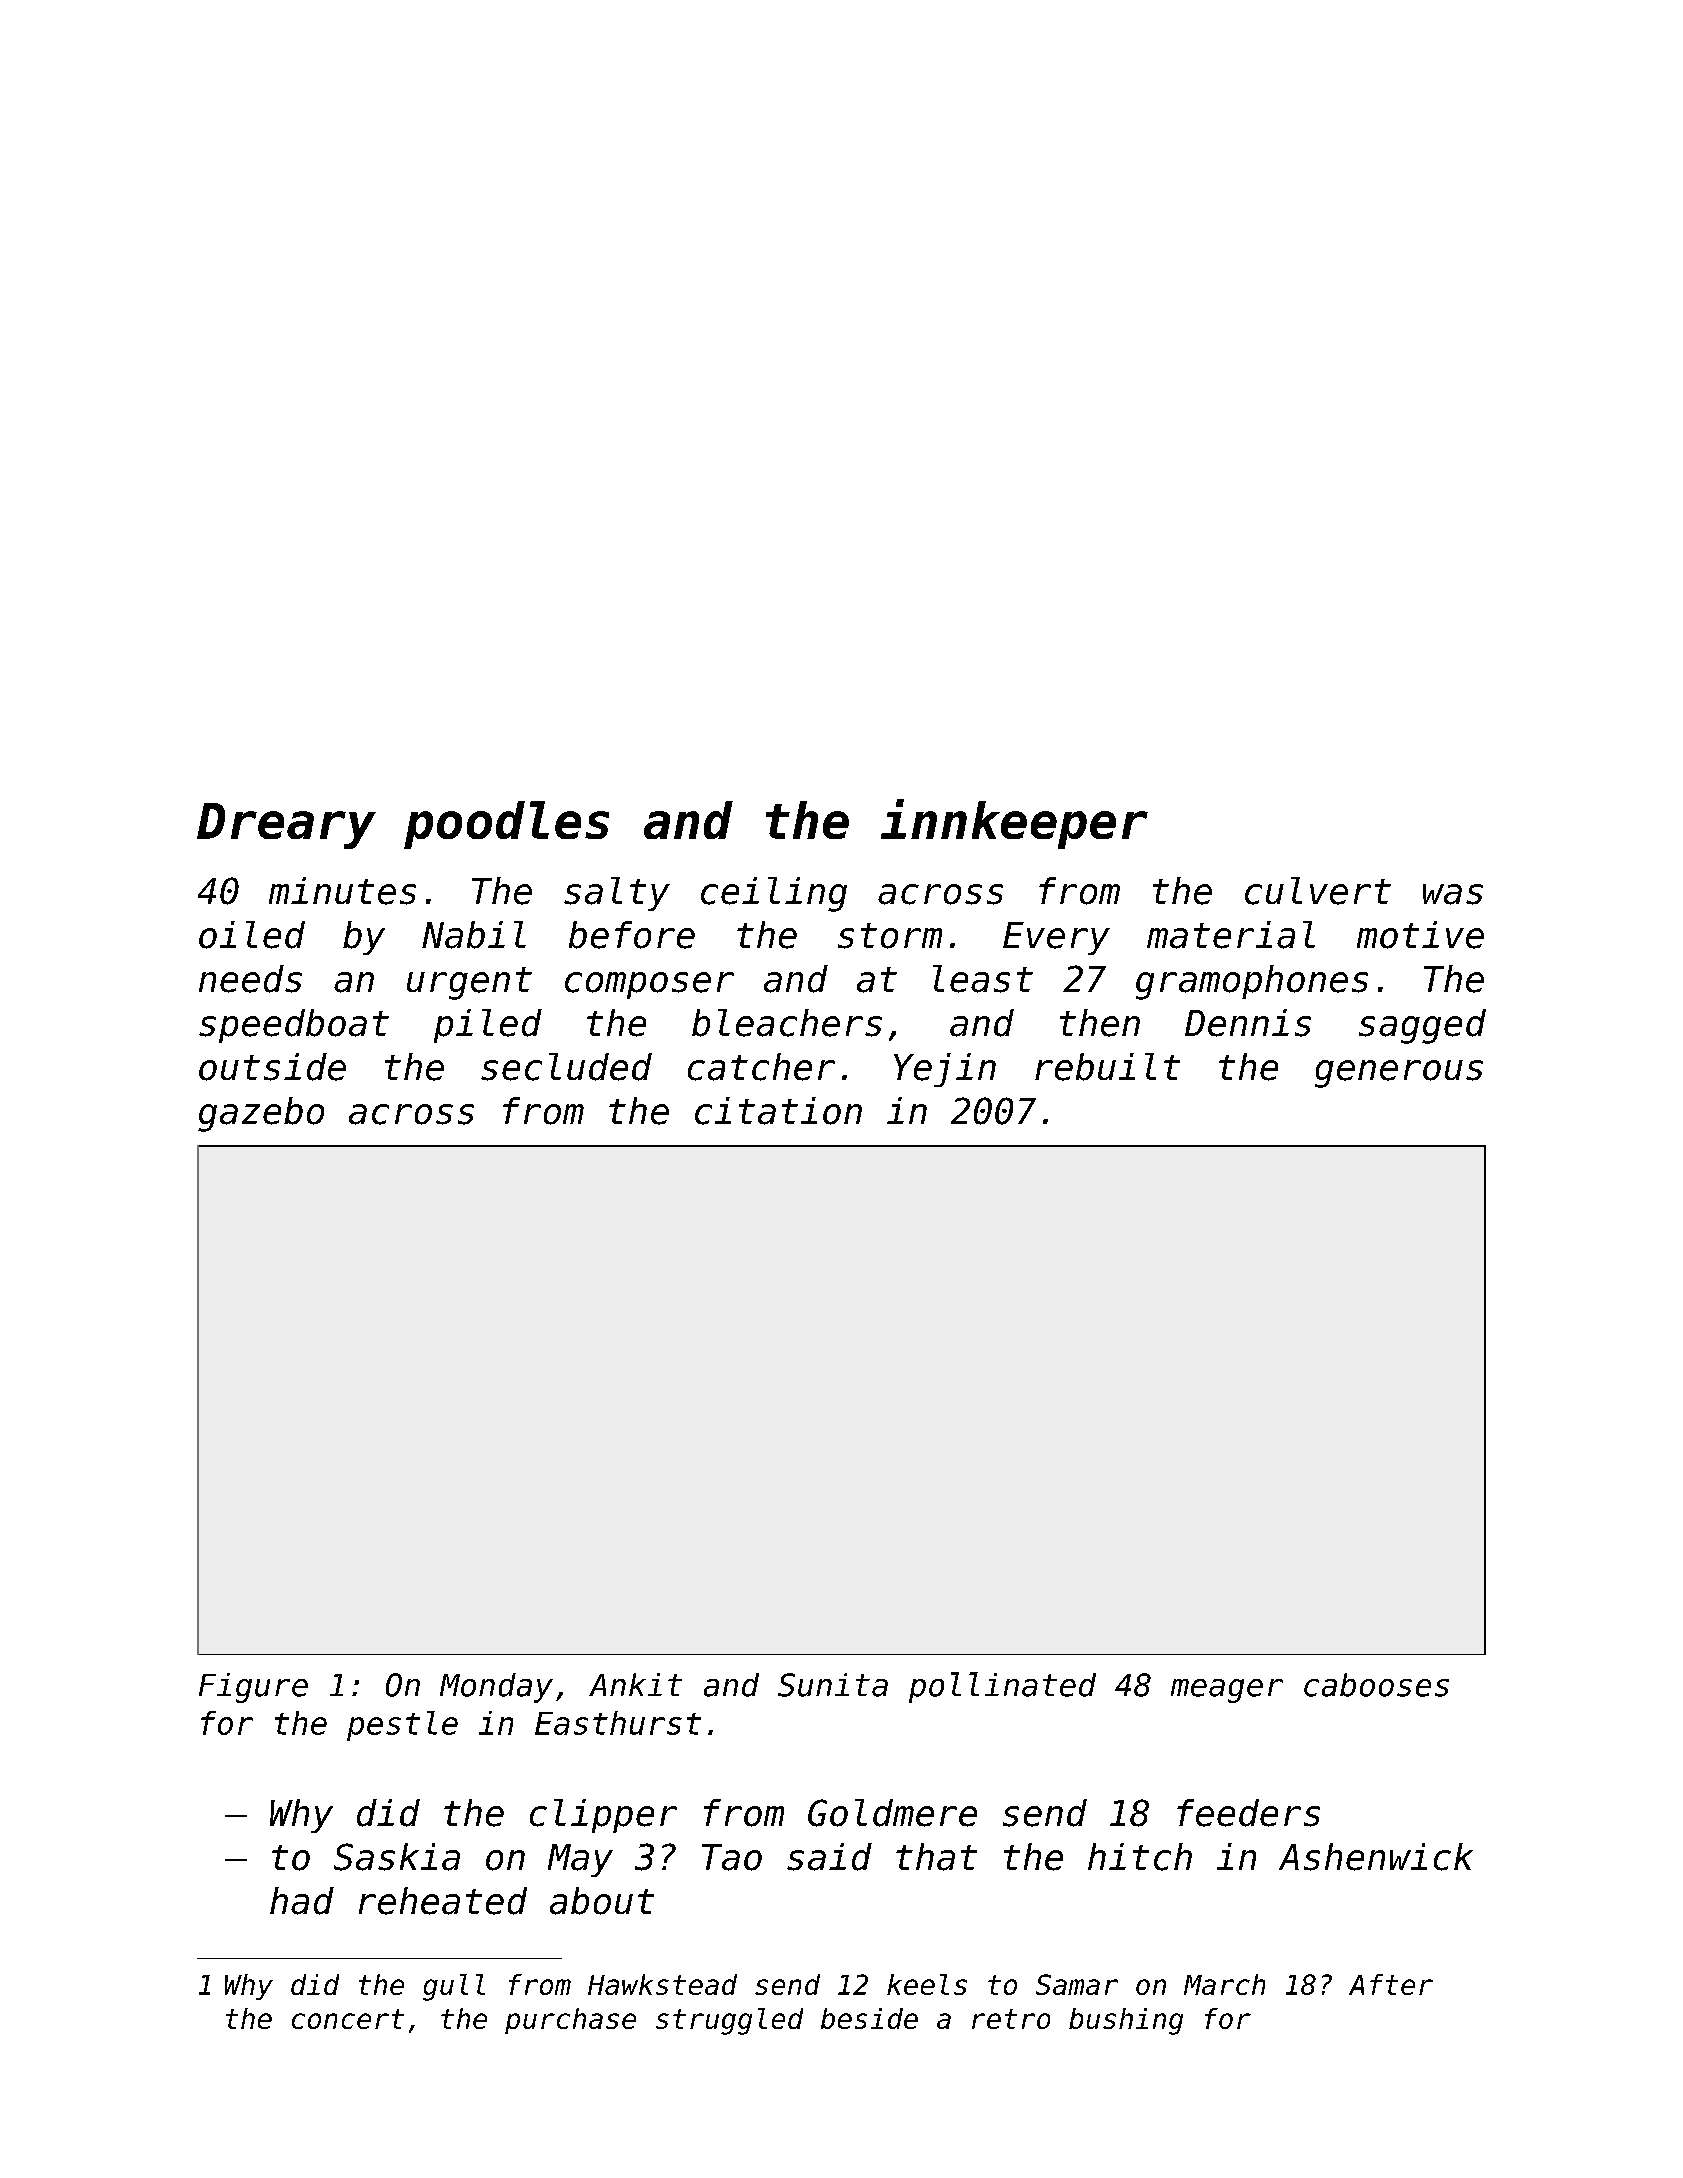 This document has width=1683, height=2178. I want to click on Yejin, so click(945, 1070).
